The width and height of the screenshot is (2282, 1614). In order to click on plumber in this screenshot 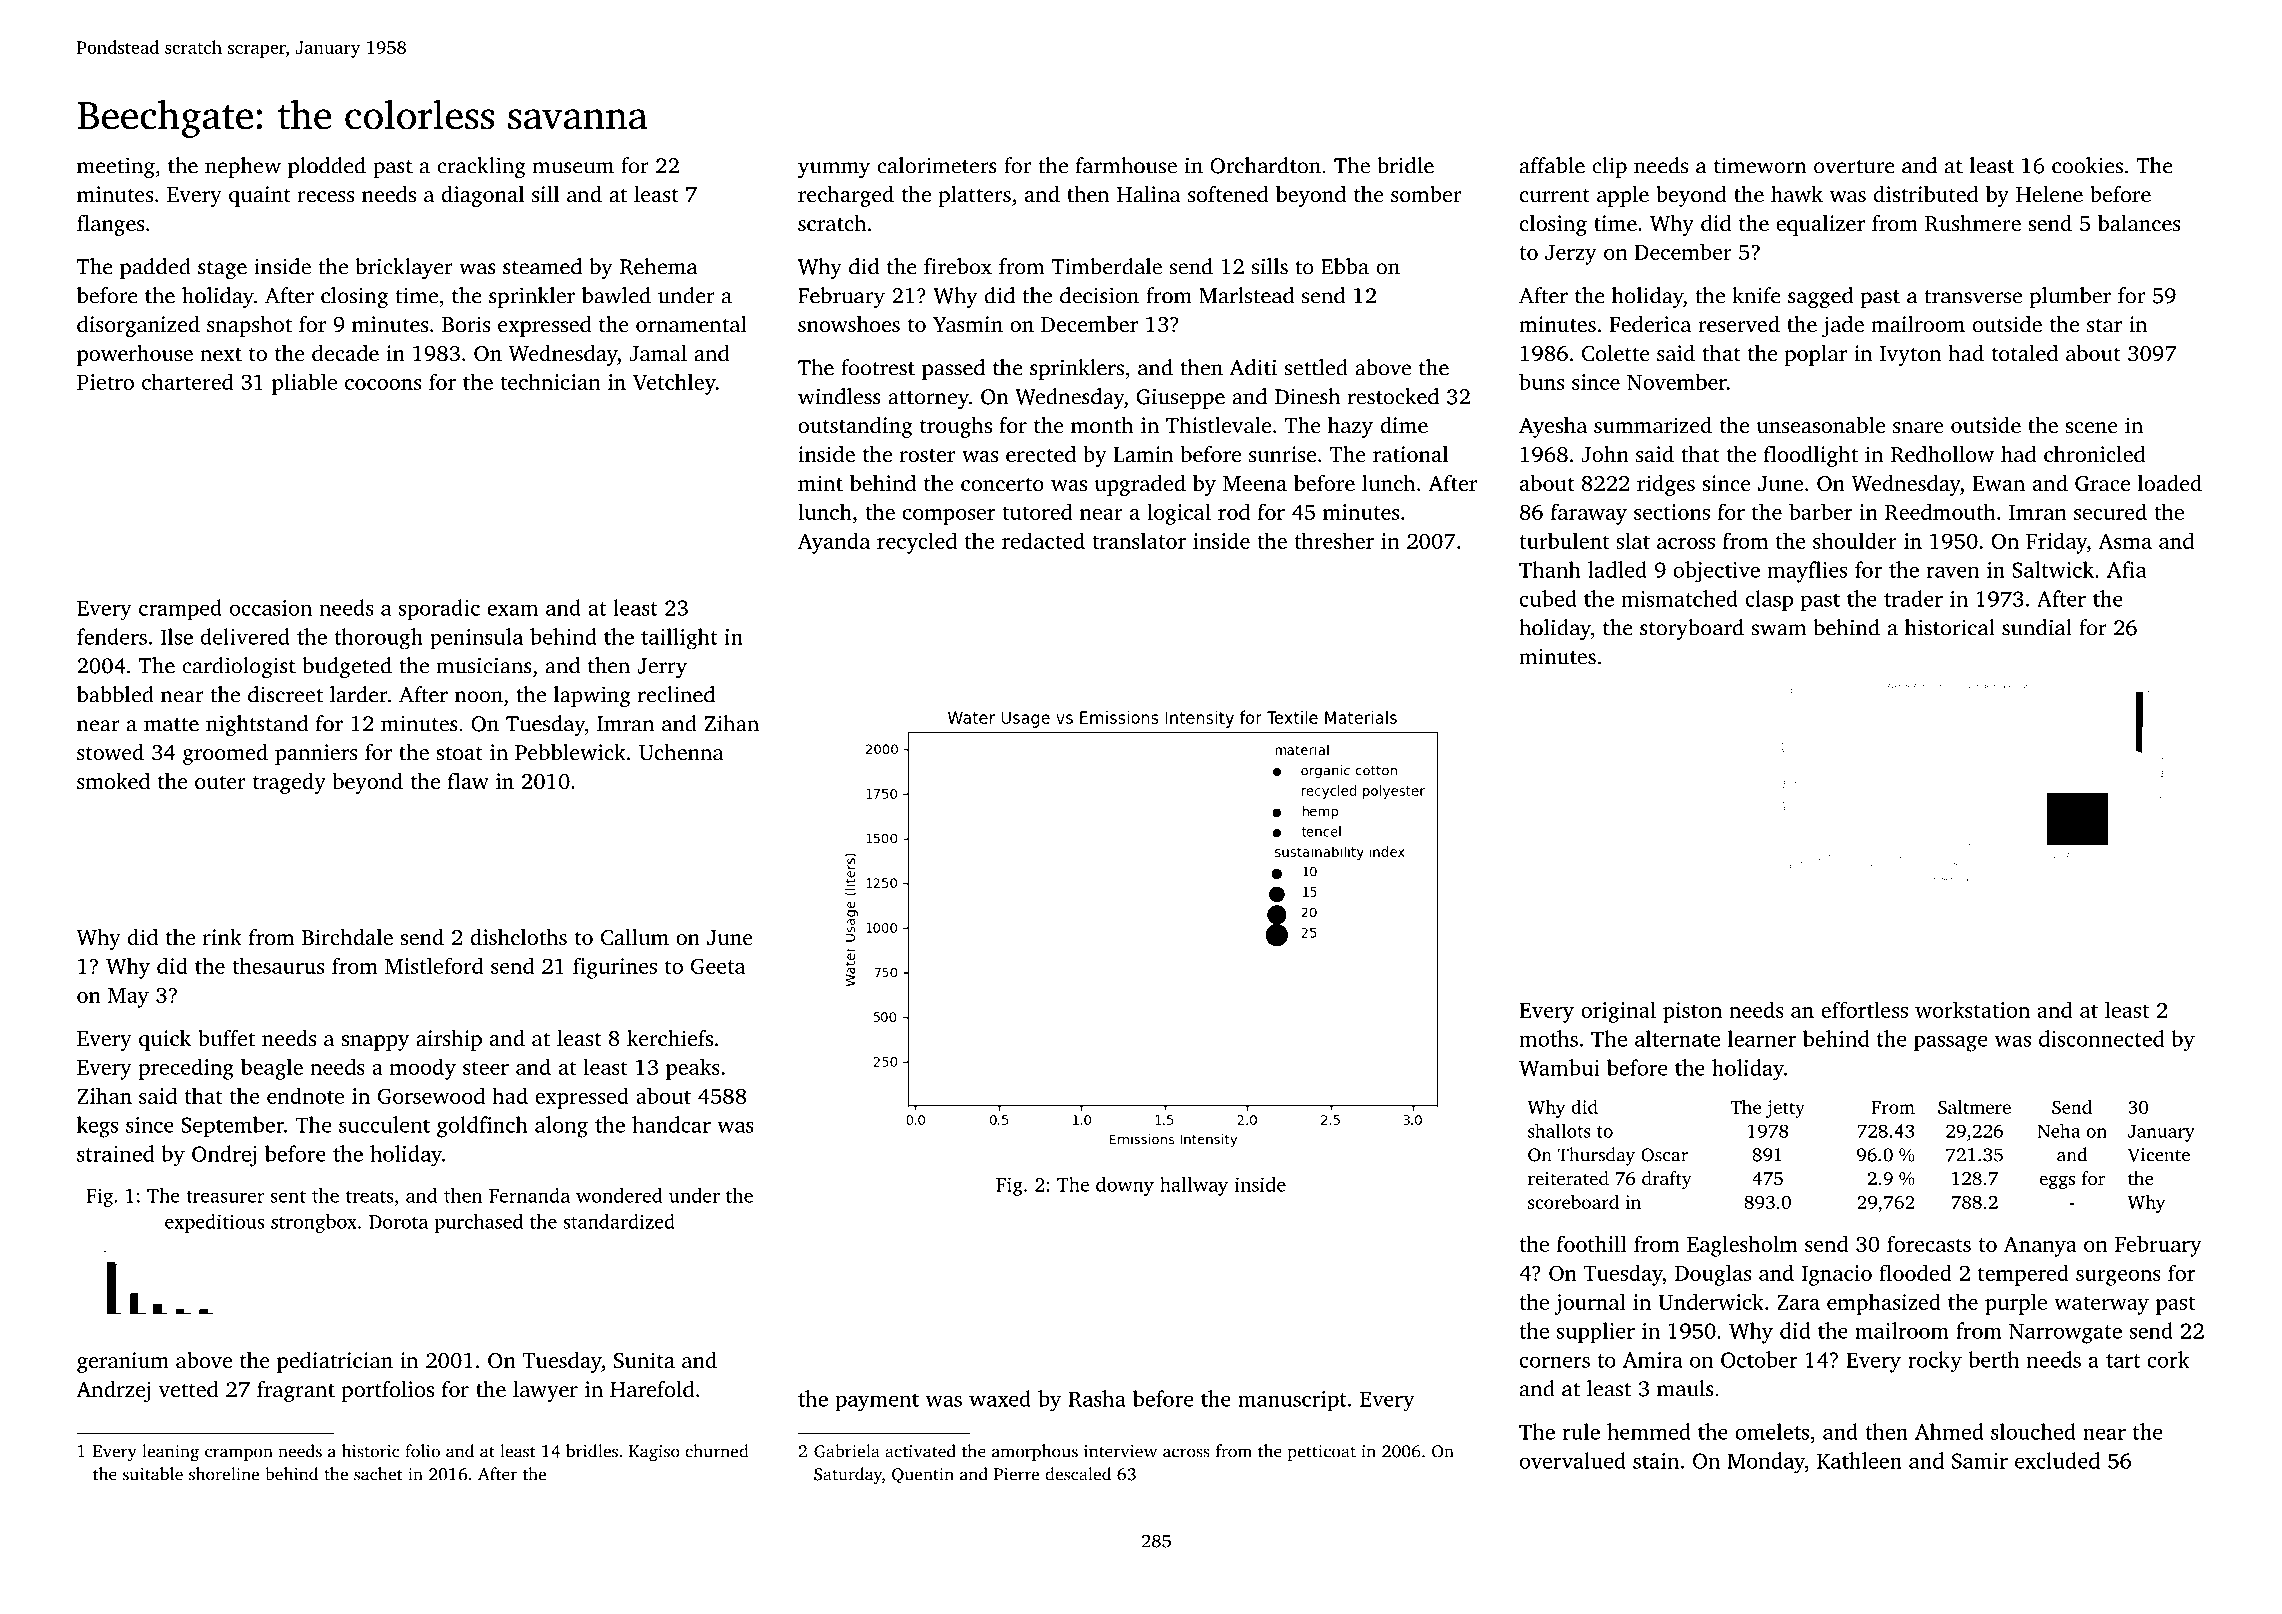, I will do `click(2070, 297)`.
